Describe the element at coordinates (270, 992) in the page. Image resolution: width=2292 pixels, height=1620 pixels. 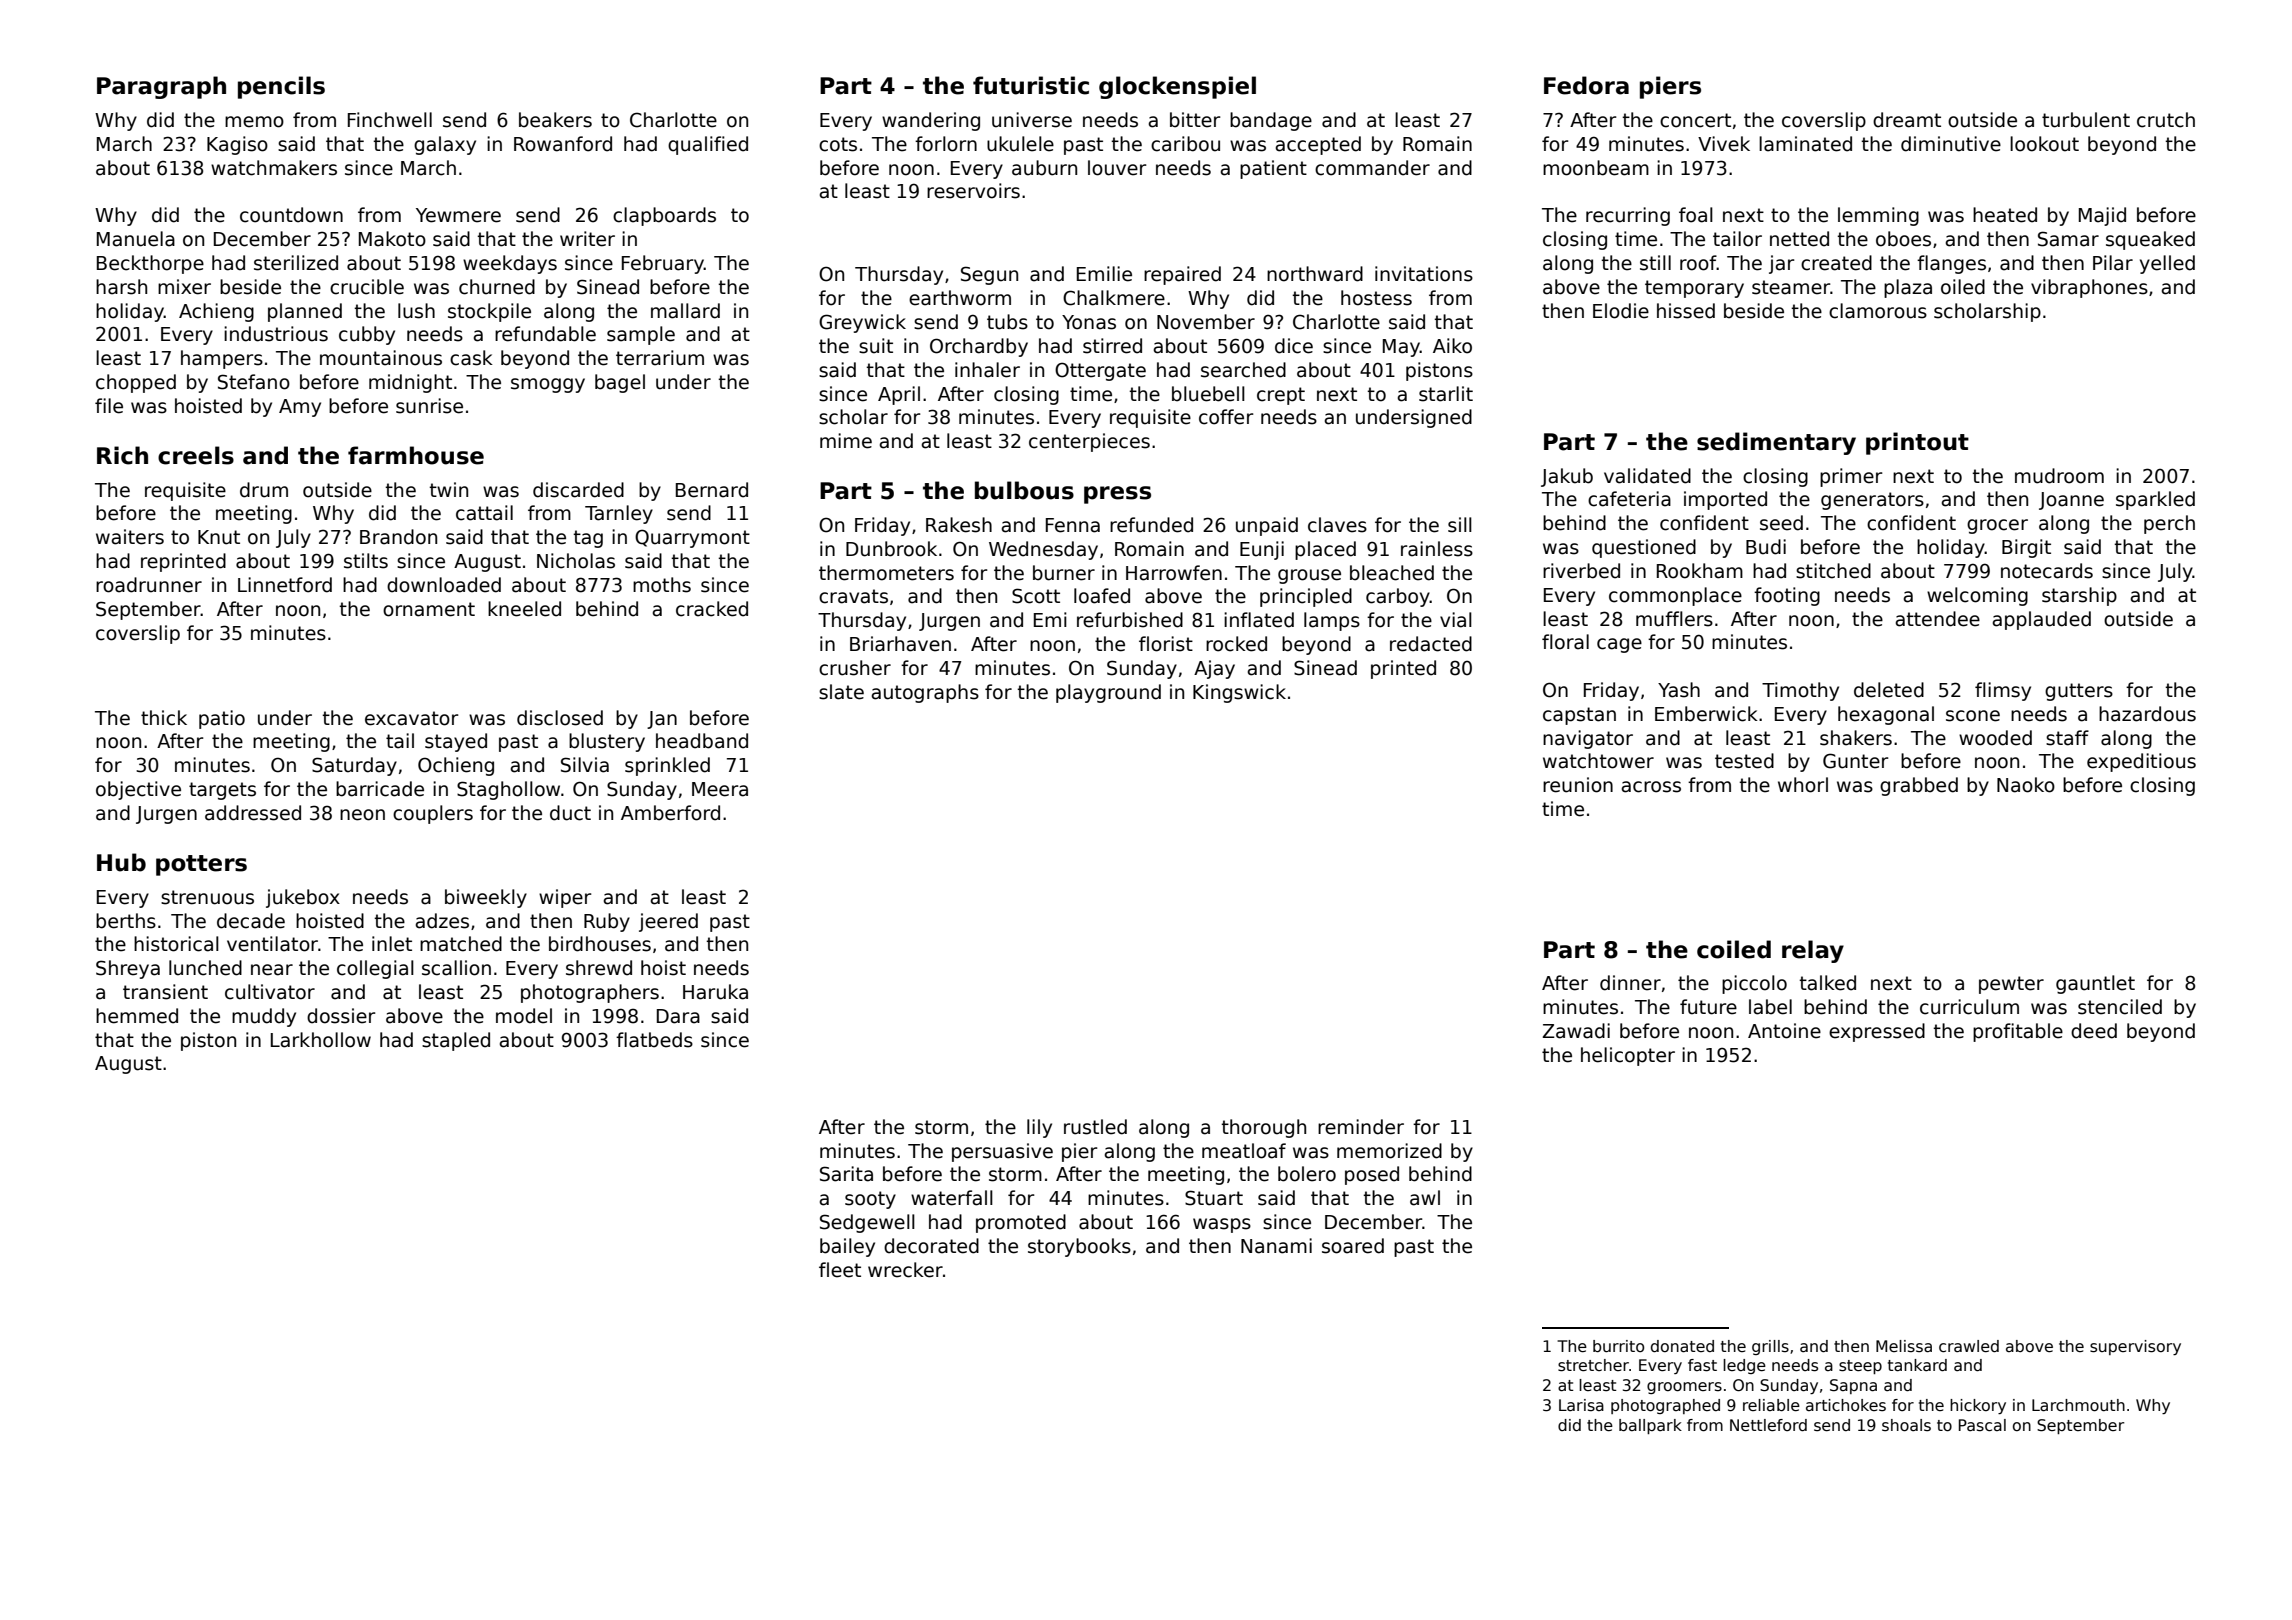
I see `cultivator` at that location.
